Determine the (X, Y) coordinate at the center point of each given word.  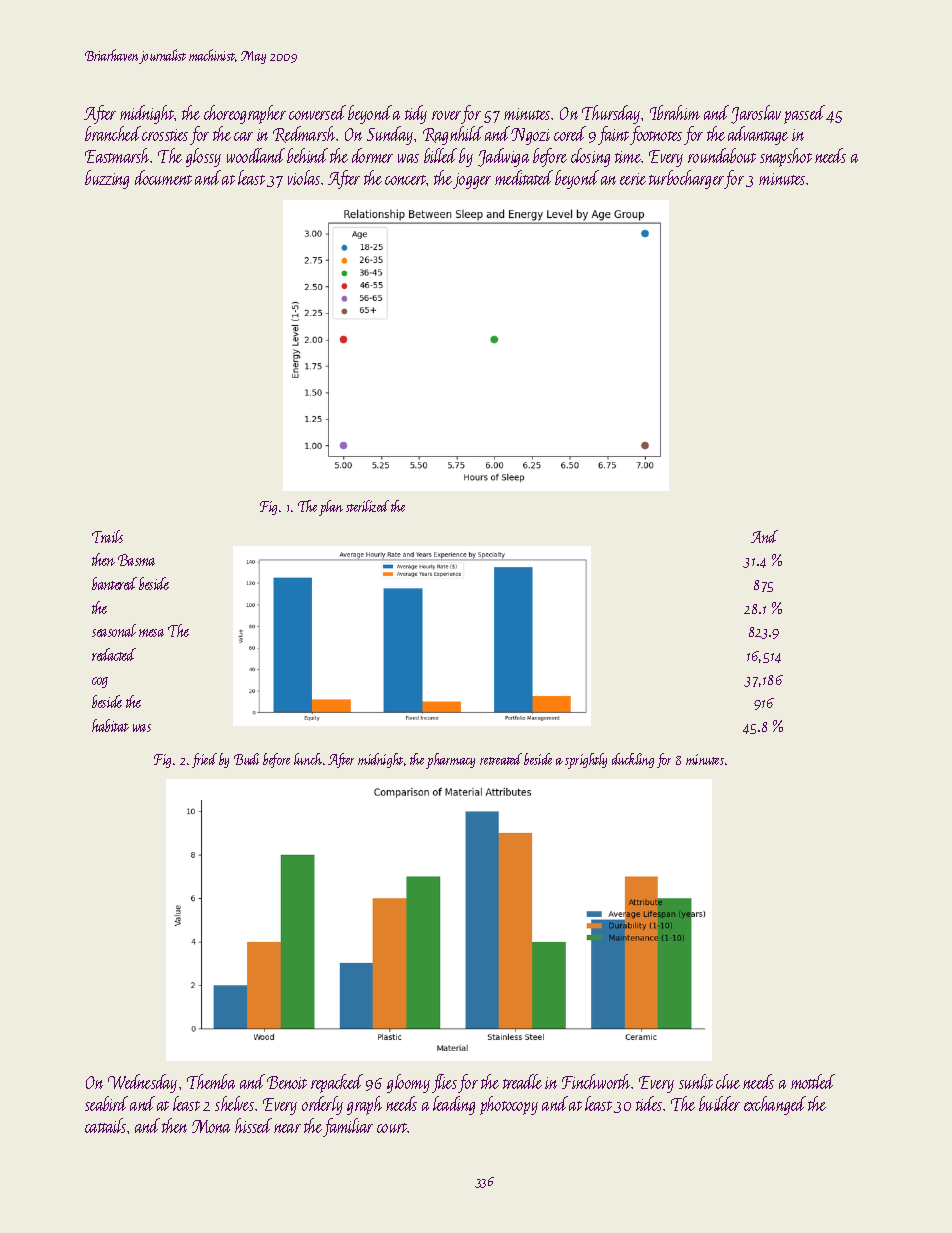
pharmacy (450, 761)
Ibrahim (675, 112)
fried (204, 760)
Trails (107, 536)
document (163, 177)
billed (440, 155)
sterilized (367, 506)
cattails (105, 1125)
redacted (114, 654)
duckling (633, 760)
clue (728, 1081)
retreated (501, 759)
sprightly (586, 761)
